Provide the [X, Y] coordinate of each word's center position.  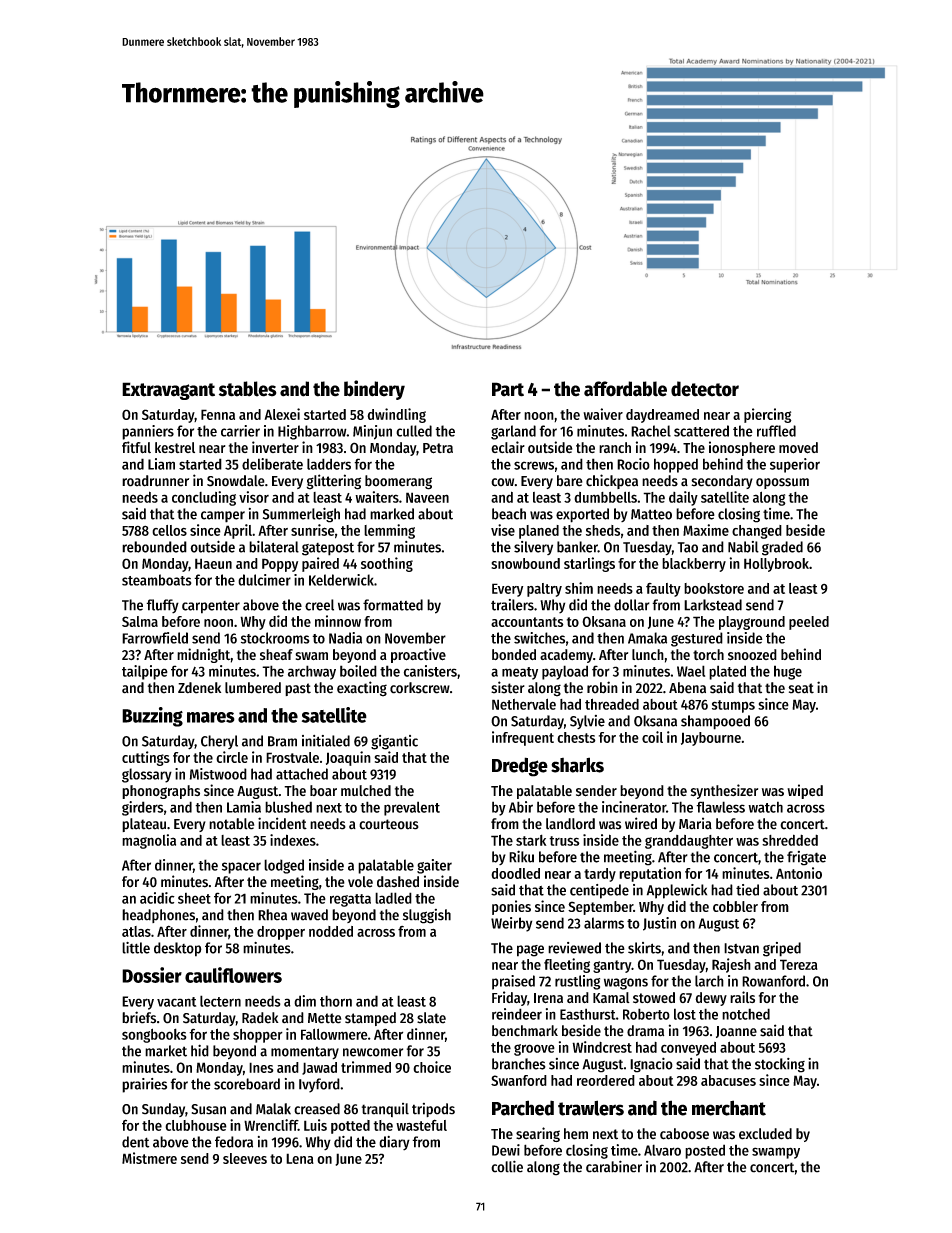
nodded [331, 931]
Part [508, 389]
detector [705, 389]
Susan [208, 1109]
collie [507, 1166]
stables [248, 389]
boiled [358, 671]
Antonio [799, 873]
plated [727, 672]
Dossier [152, 975]
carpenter [211, 607]
